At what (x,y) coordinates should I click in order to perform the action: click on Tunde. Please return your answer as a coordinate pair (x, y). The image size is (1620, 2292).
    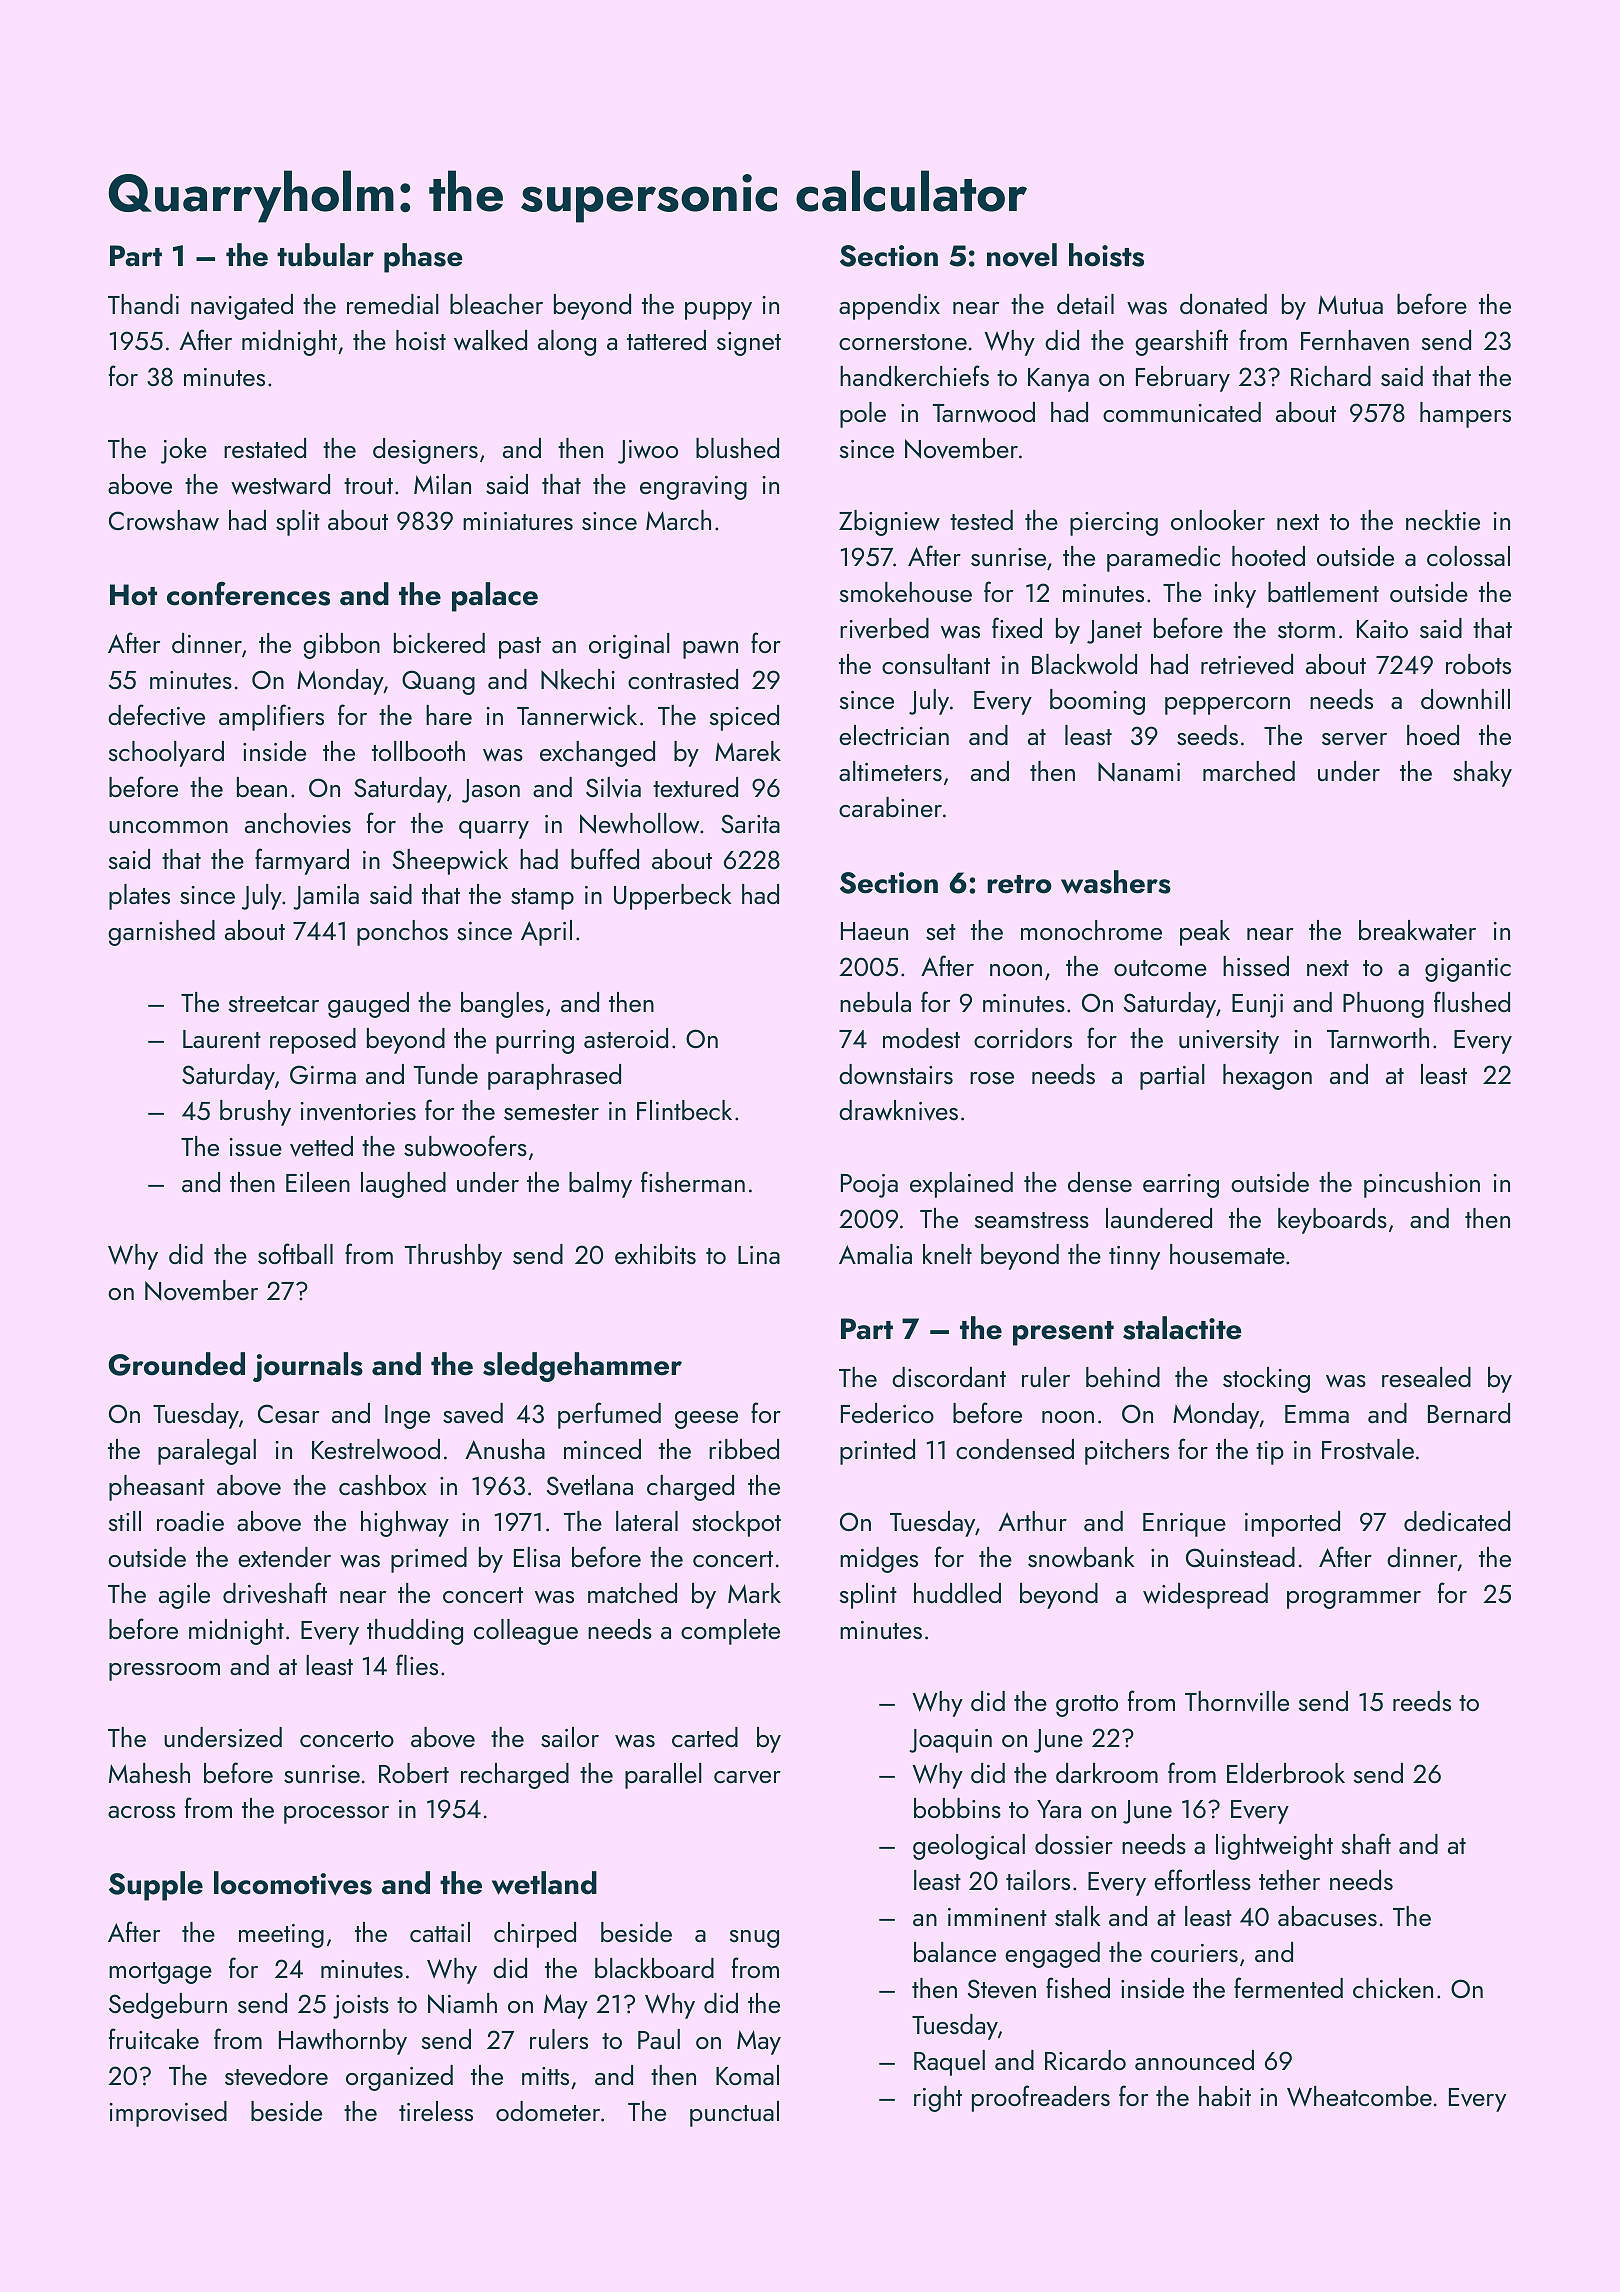
    Looking at the image, I should click on (446, 1074).
